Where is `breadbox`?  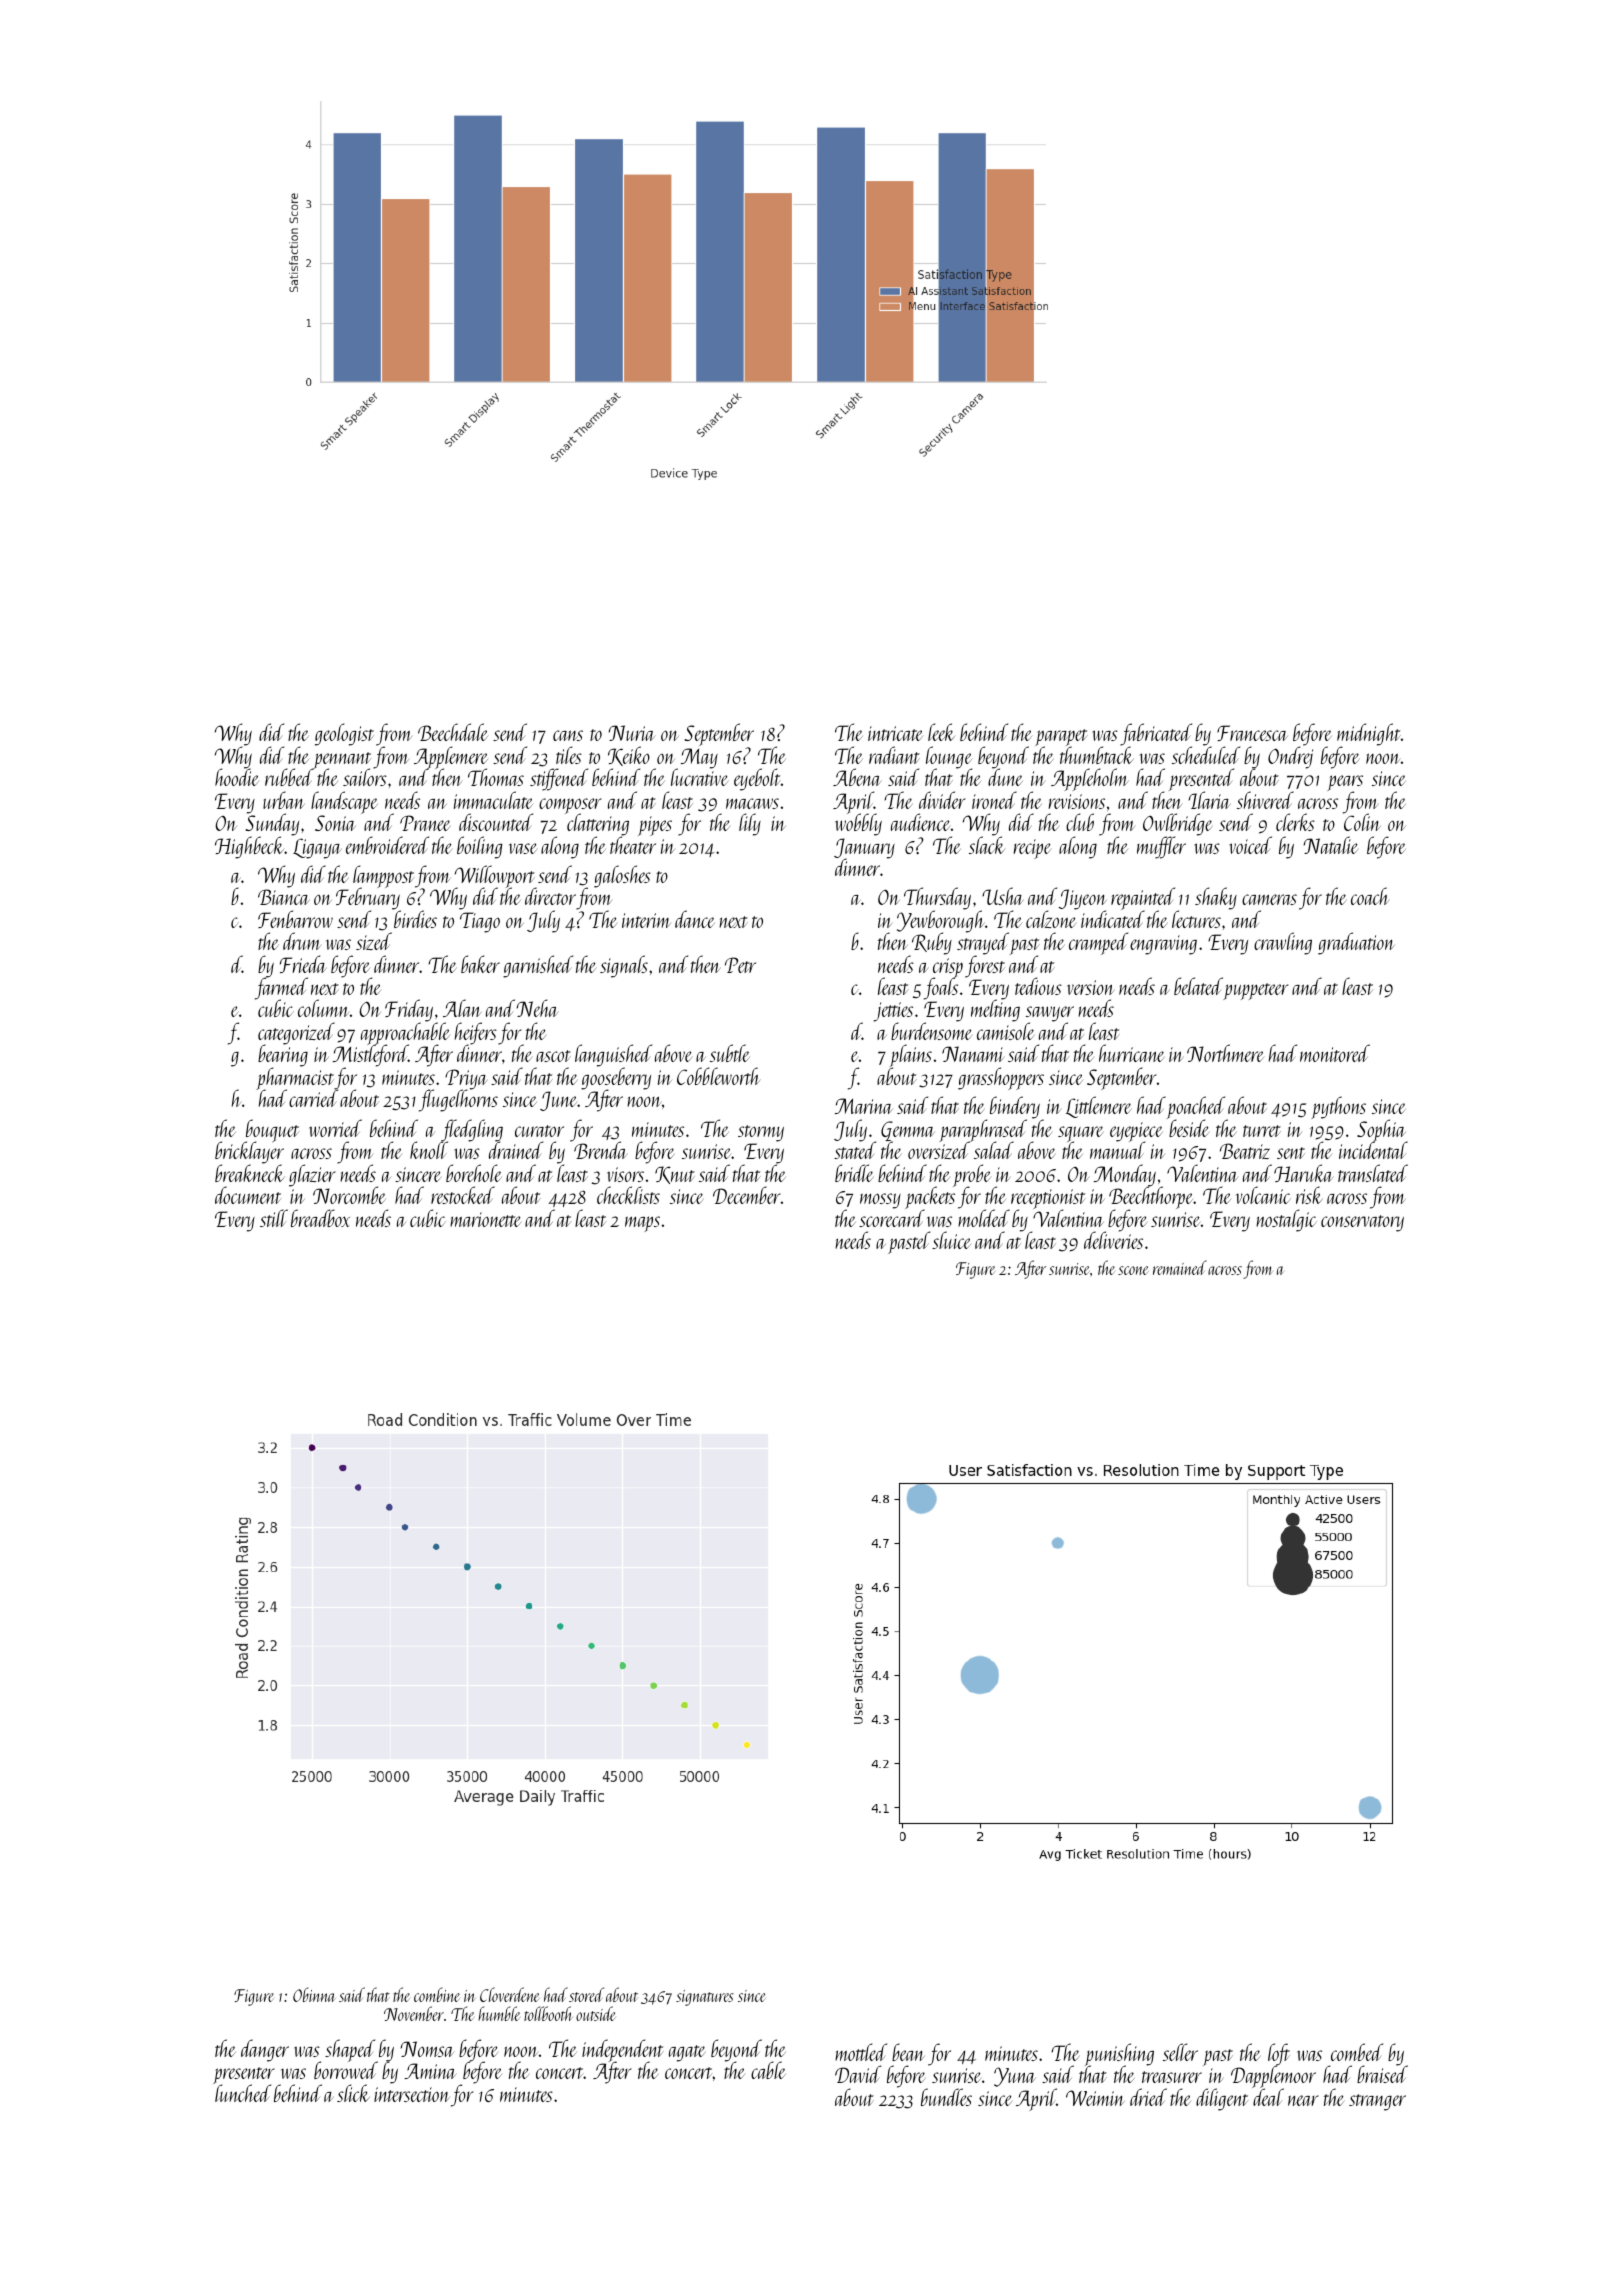
breadbox is located at coordinates (320, 1218).
